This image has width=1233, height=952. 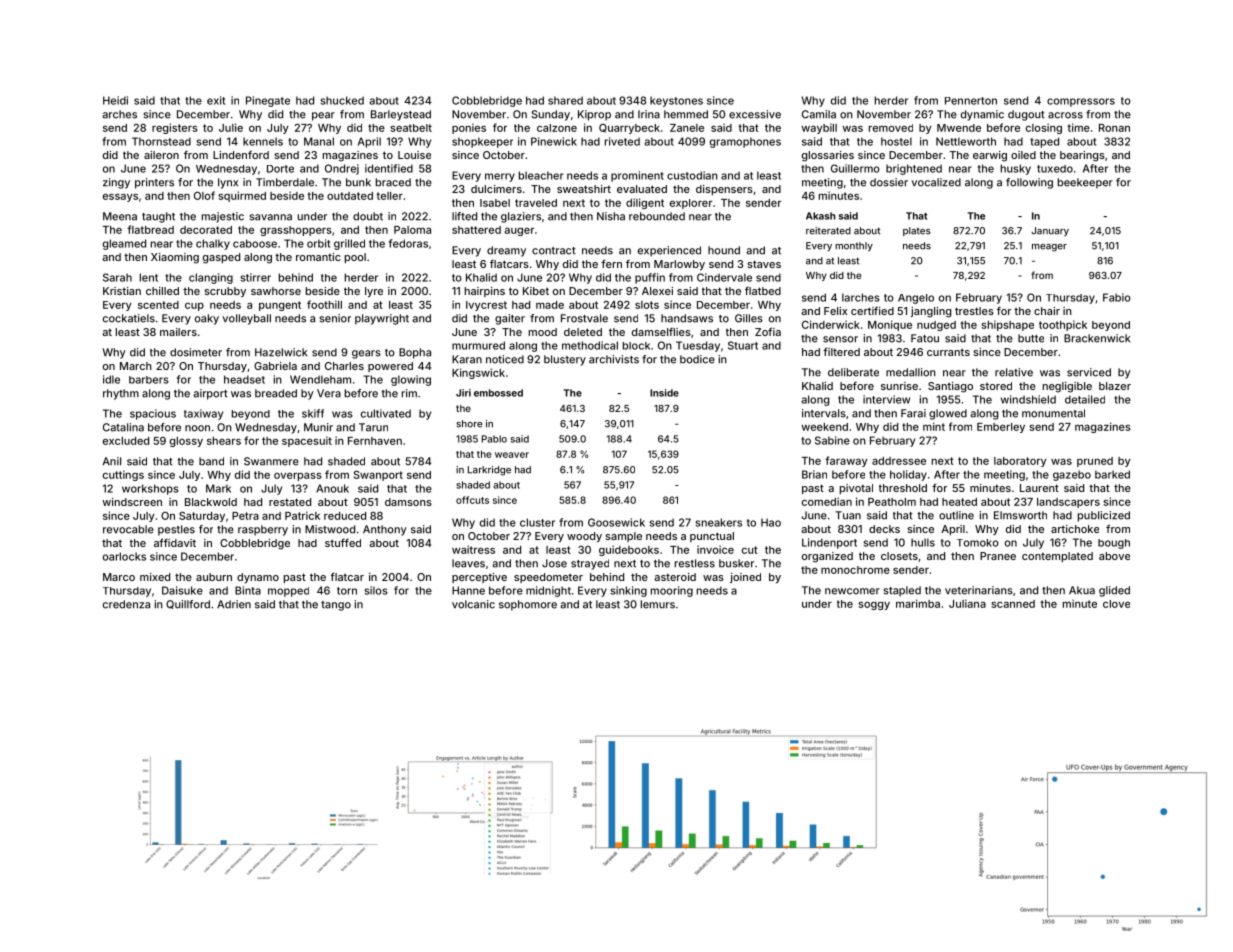 I want to click on Pennerton, so click(x=971, y=101).
